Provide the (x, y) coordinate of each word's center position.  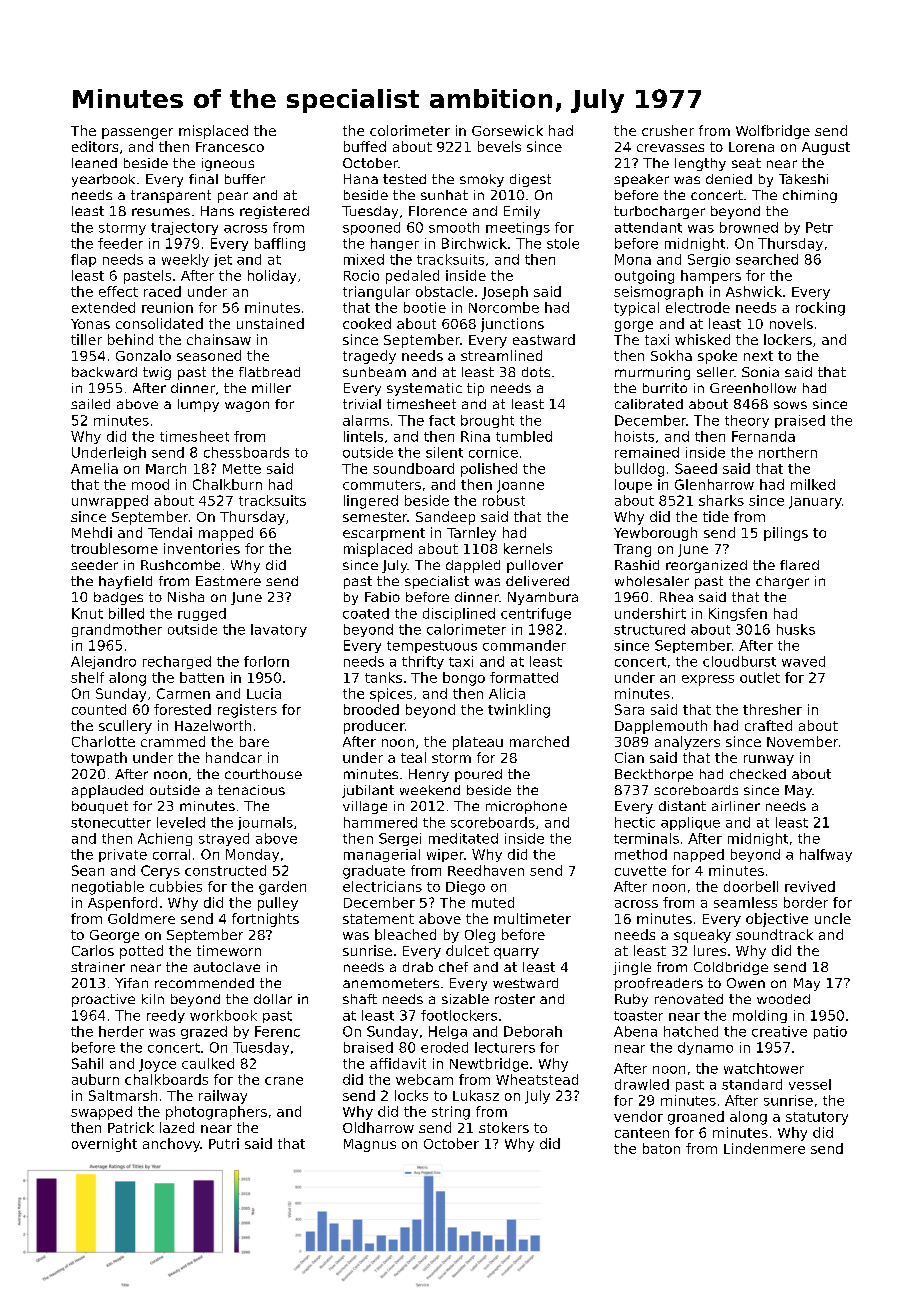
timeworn (229, 950)
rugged (202, 614)
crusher (668, 130)
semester (375, 517)
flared (799, 565)
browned (749, 227)
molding (760, 1016)
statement (378, 919)
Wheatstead (537, 1079)
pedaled (412, 277)
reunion (167, 307)
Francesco (230, 147)
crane (284, 1081)
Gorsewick (507, 130)
